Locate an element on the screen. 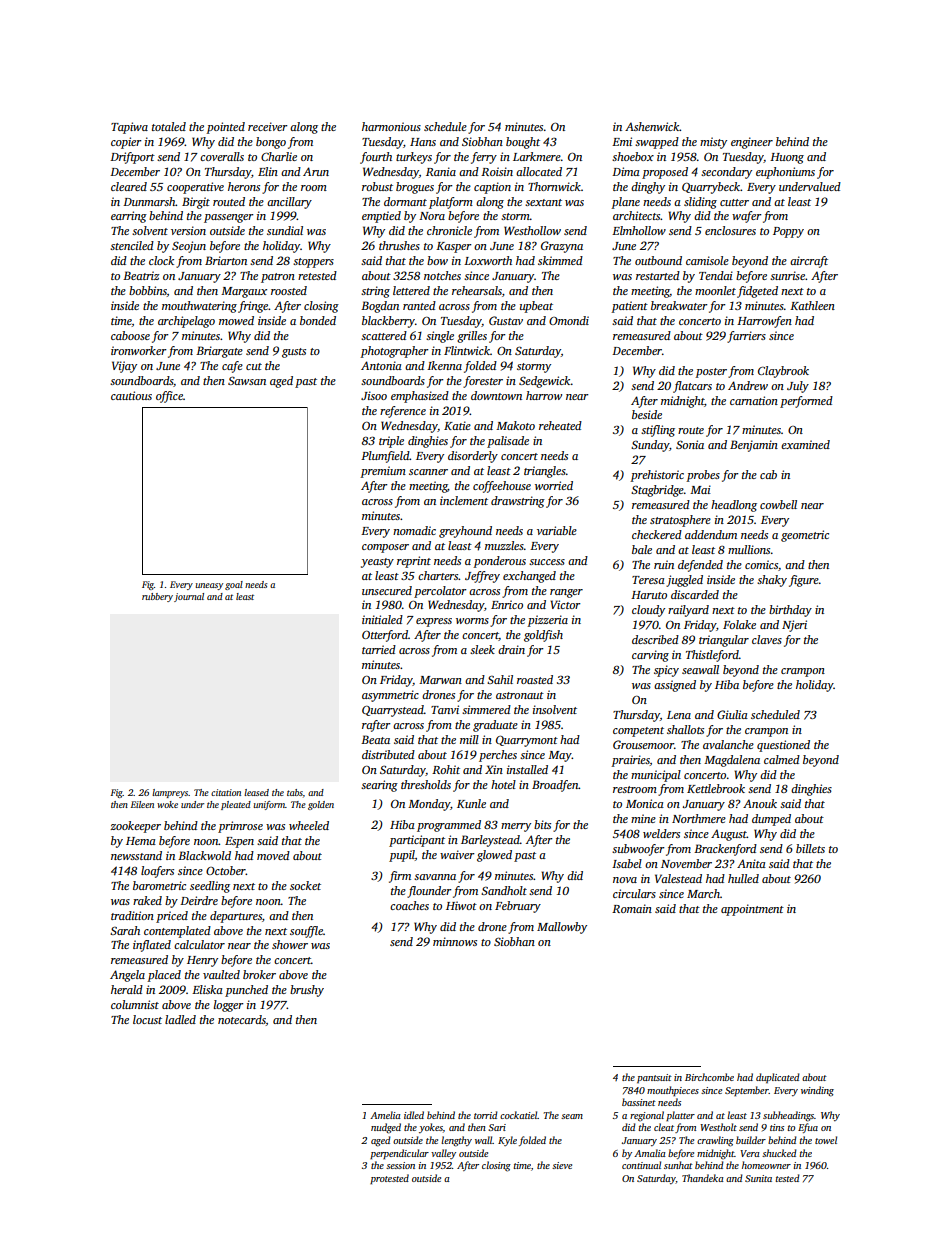 Image resolution: width=952 pixels, height=1233 pixels. Elin is located at coordinates (268, 171).
